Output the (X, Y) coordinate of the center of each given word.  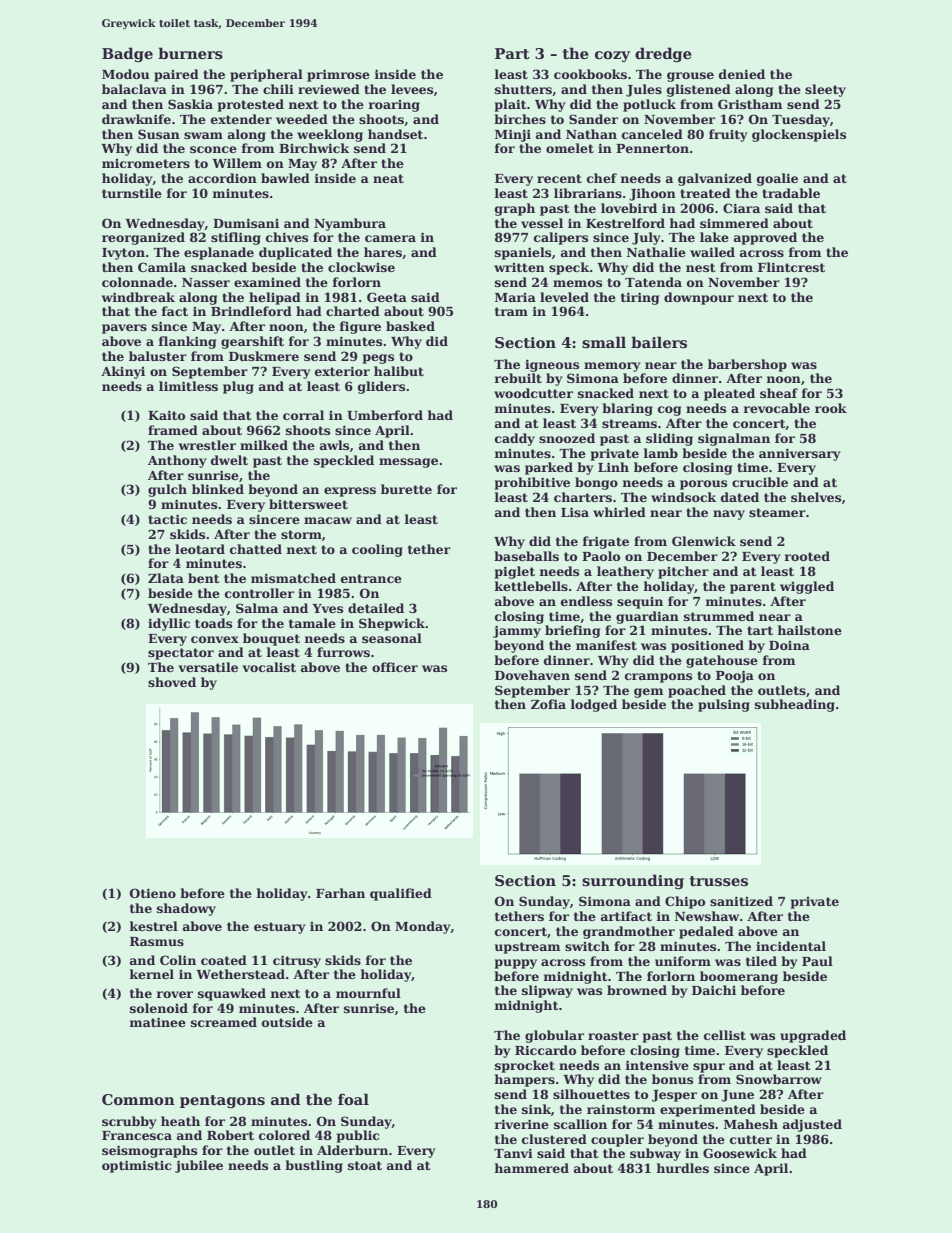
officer (395, 667)
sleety (825, 90)
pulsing (724, 705)
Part (512, 53)
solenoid (159, 1008)
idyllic (169, 624)
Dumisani (246, 223)
